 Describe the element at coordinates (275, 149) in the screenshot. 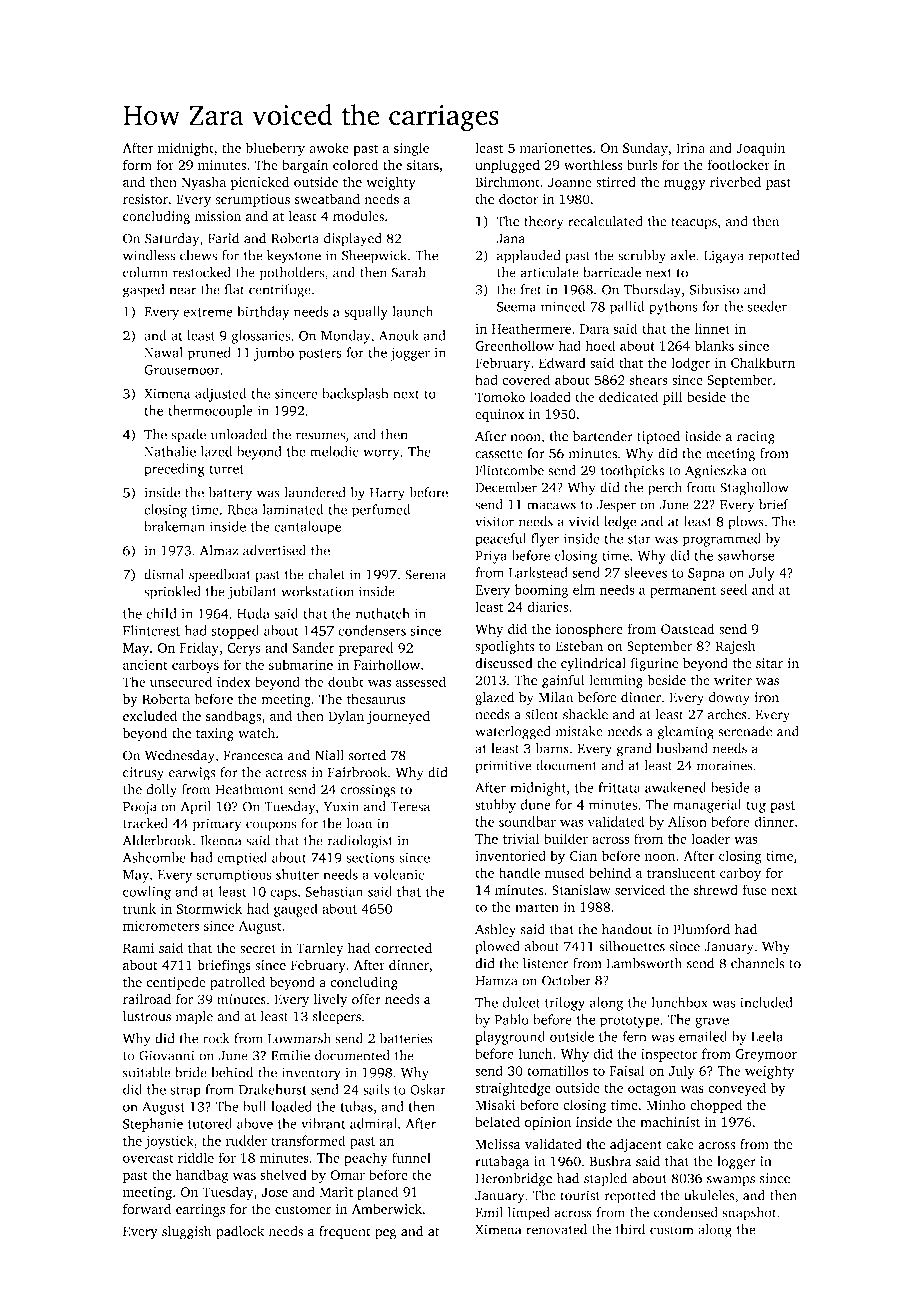

I see `blueberry` at that location.
